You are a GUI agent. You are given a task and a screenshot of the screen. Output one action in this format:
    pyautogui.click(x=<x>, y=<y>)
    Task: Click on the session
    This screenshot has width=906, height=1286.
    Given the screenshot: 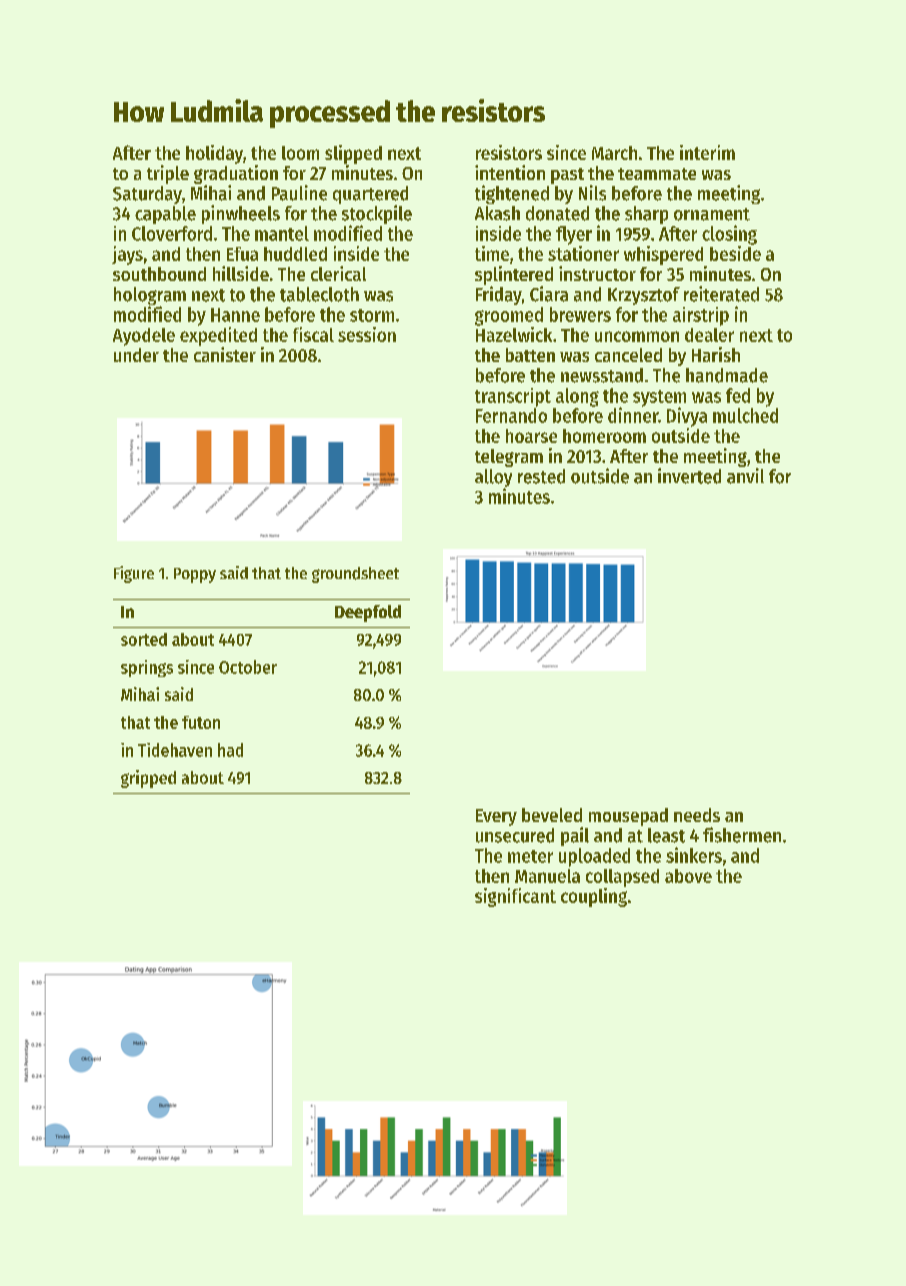 What is the action you would take?
    pyautogui.click(x=367, y=334)
